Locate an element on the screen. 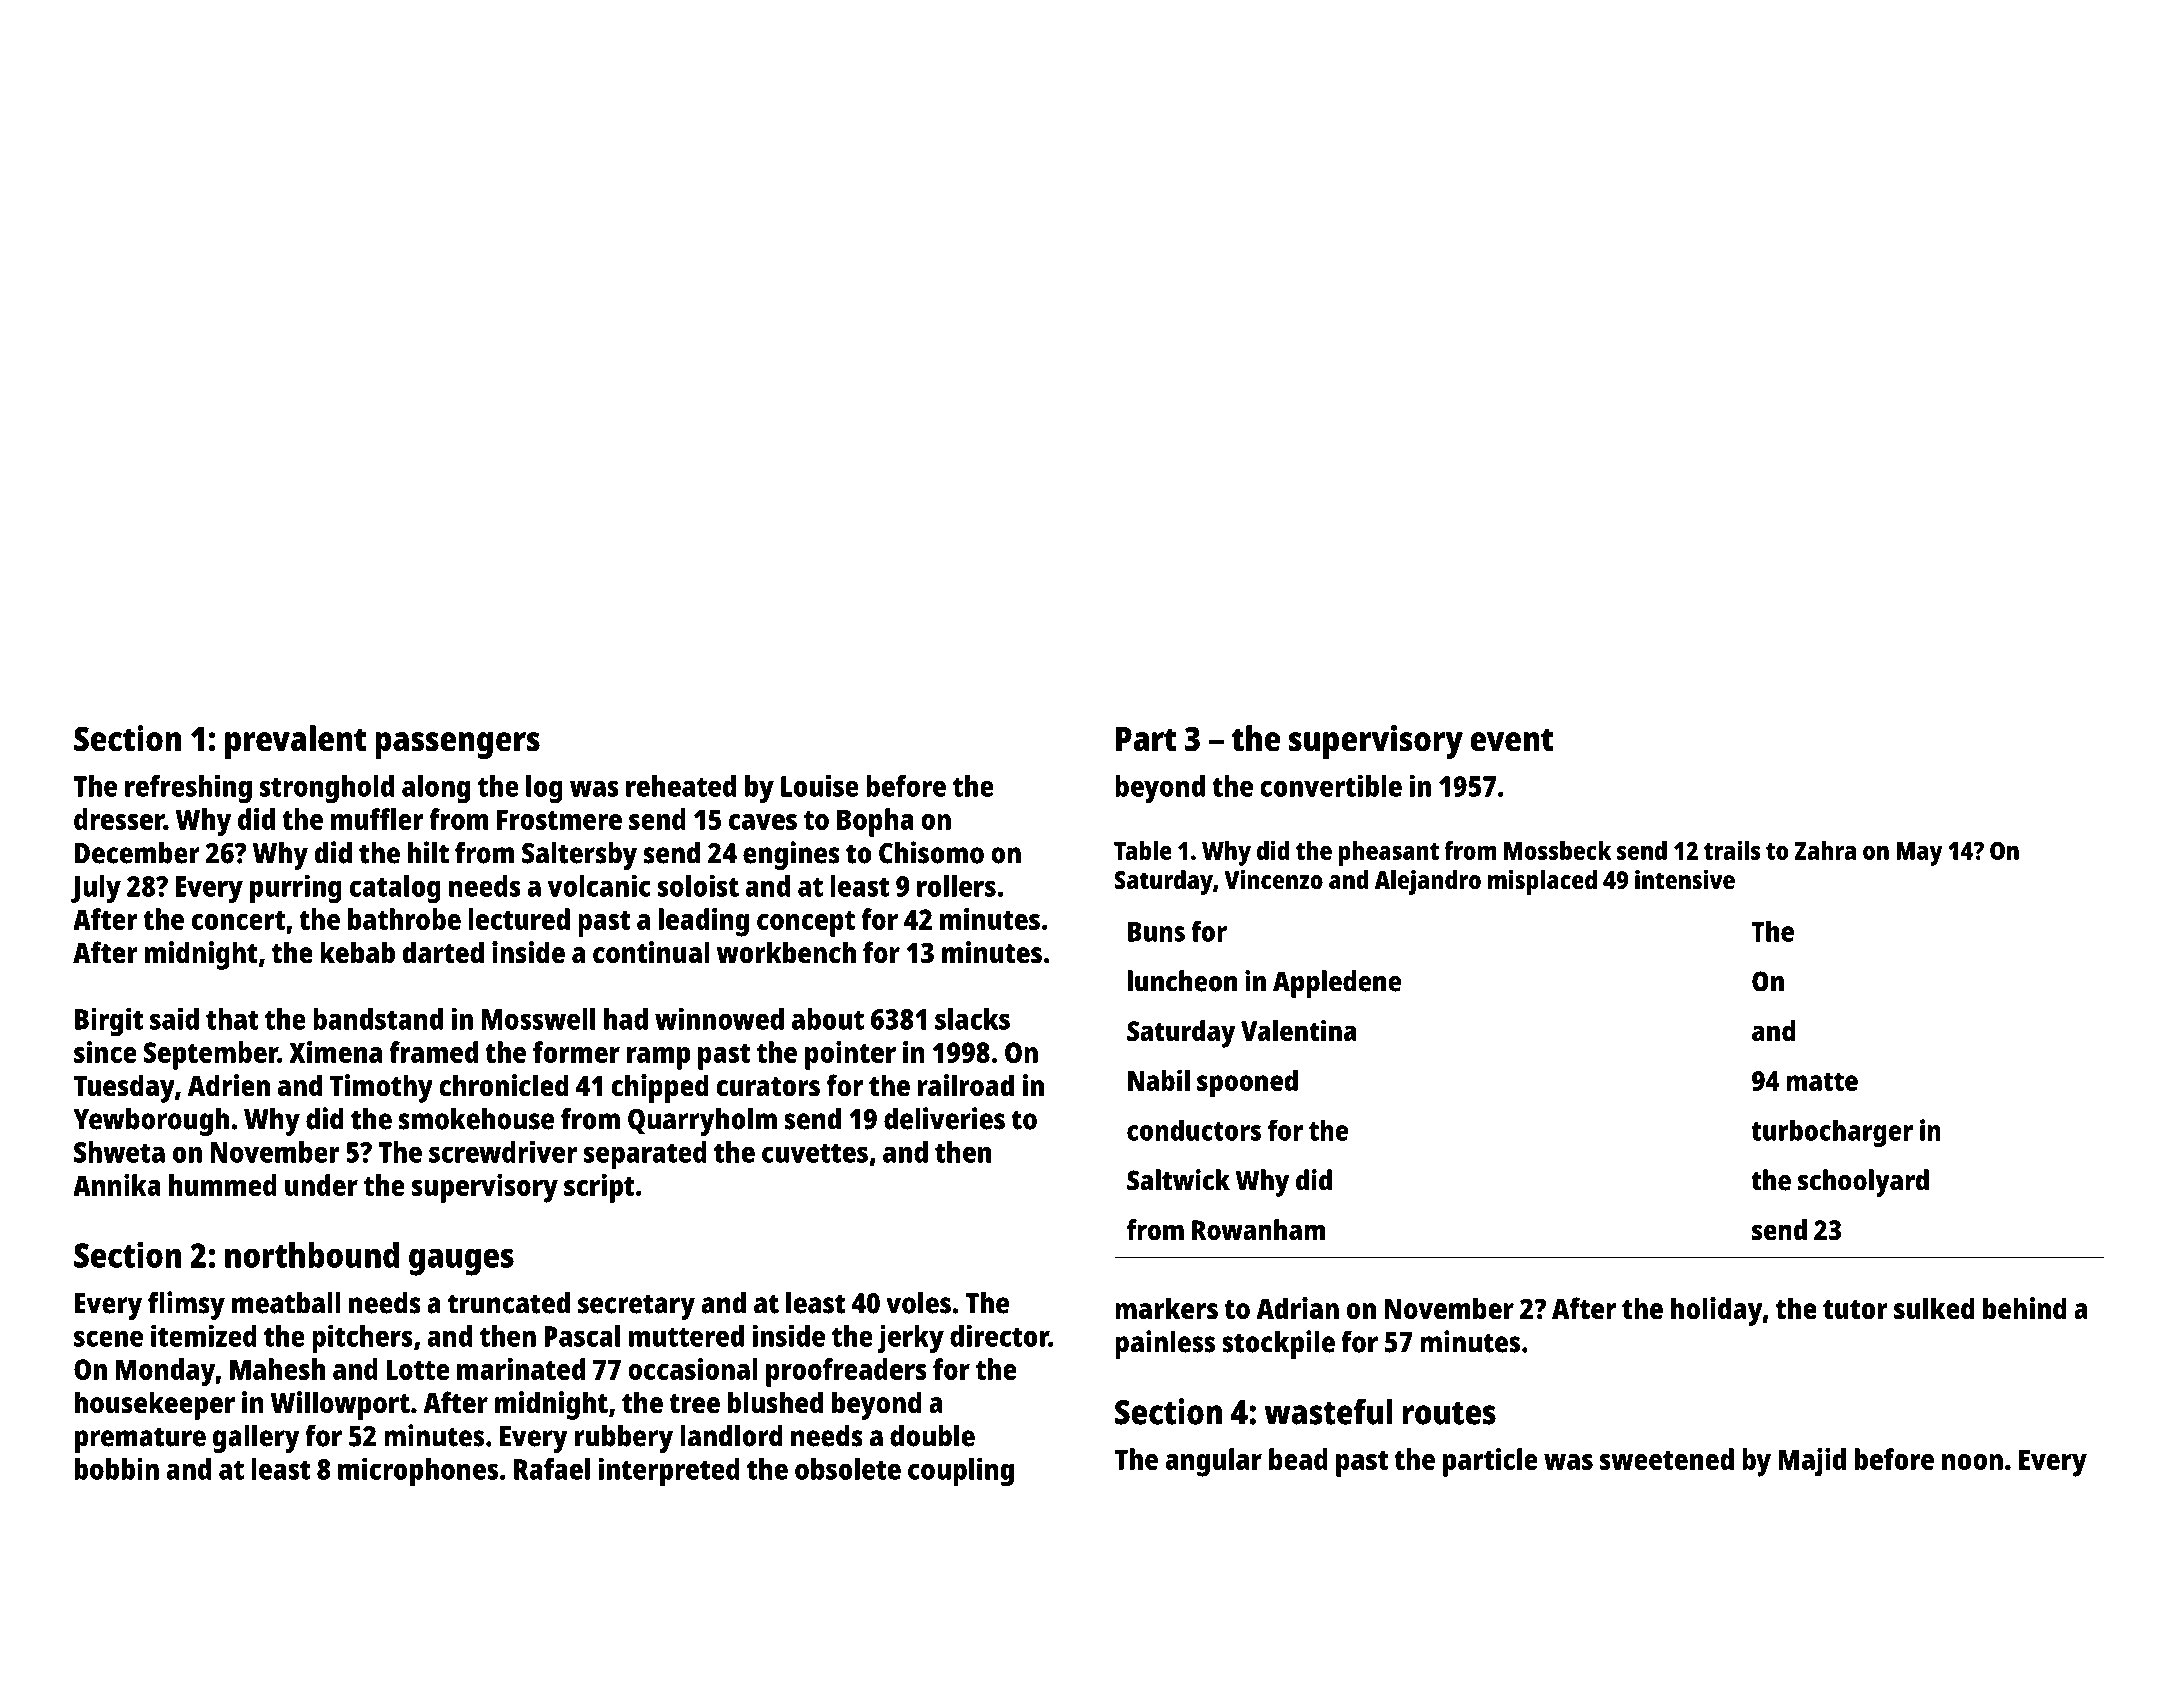  passengers is located at coordinates (457, 745).
